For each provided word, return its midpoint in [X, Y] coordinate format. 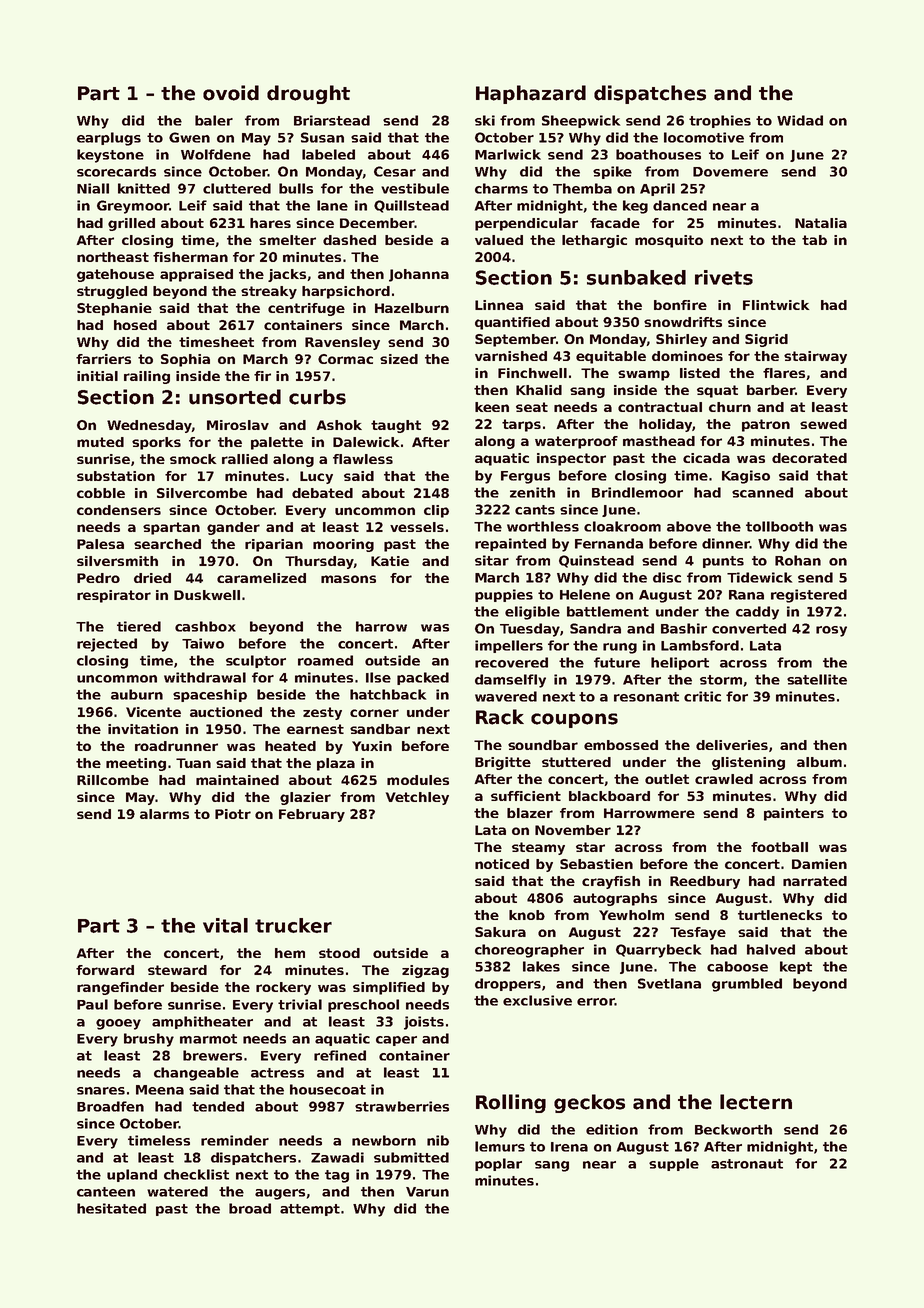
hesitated [111, 1208]
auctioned [226, 712]
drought [308, 94]
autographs [615, 899]
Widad [800, 120]
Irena [569, 1147]
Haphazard [531, 94]
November [573, 830]
